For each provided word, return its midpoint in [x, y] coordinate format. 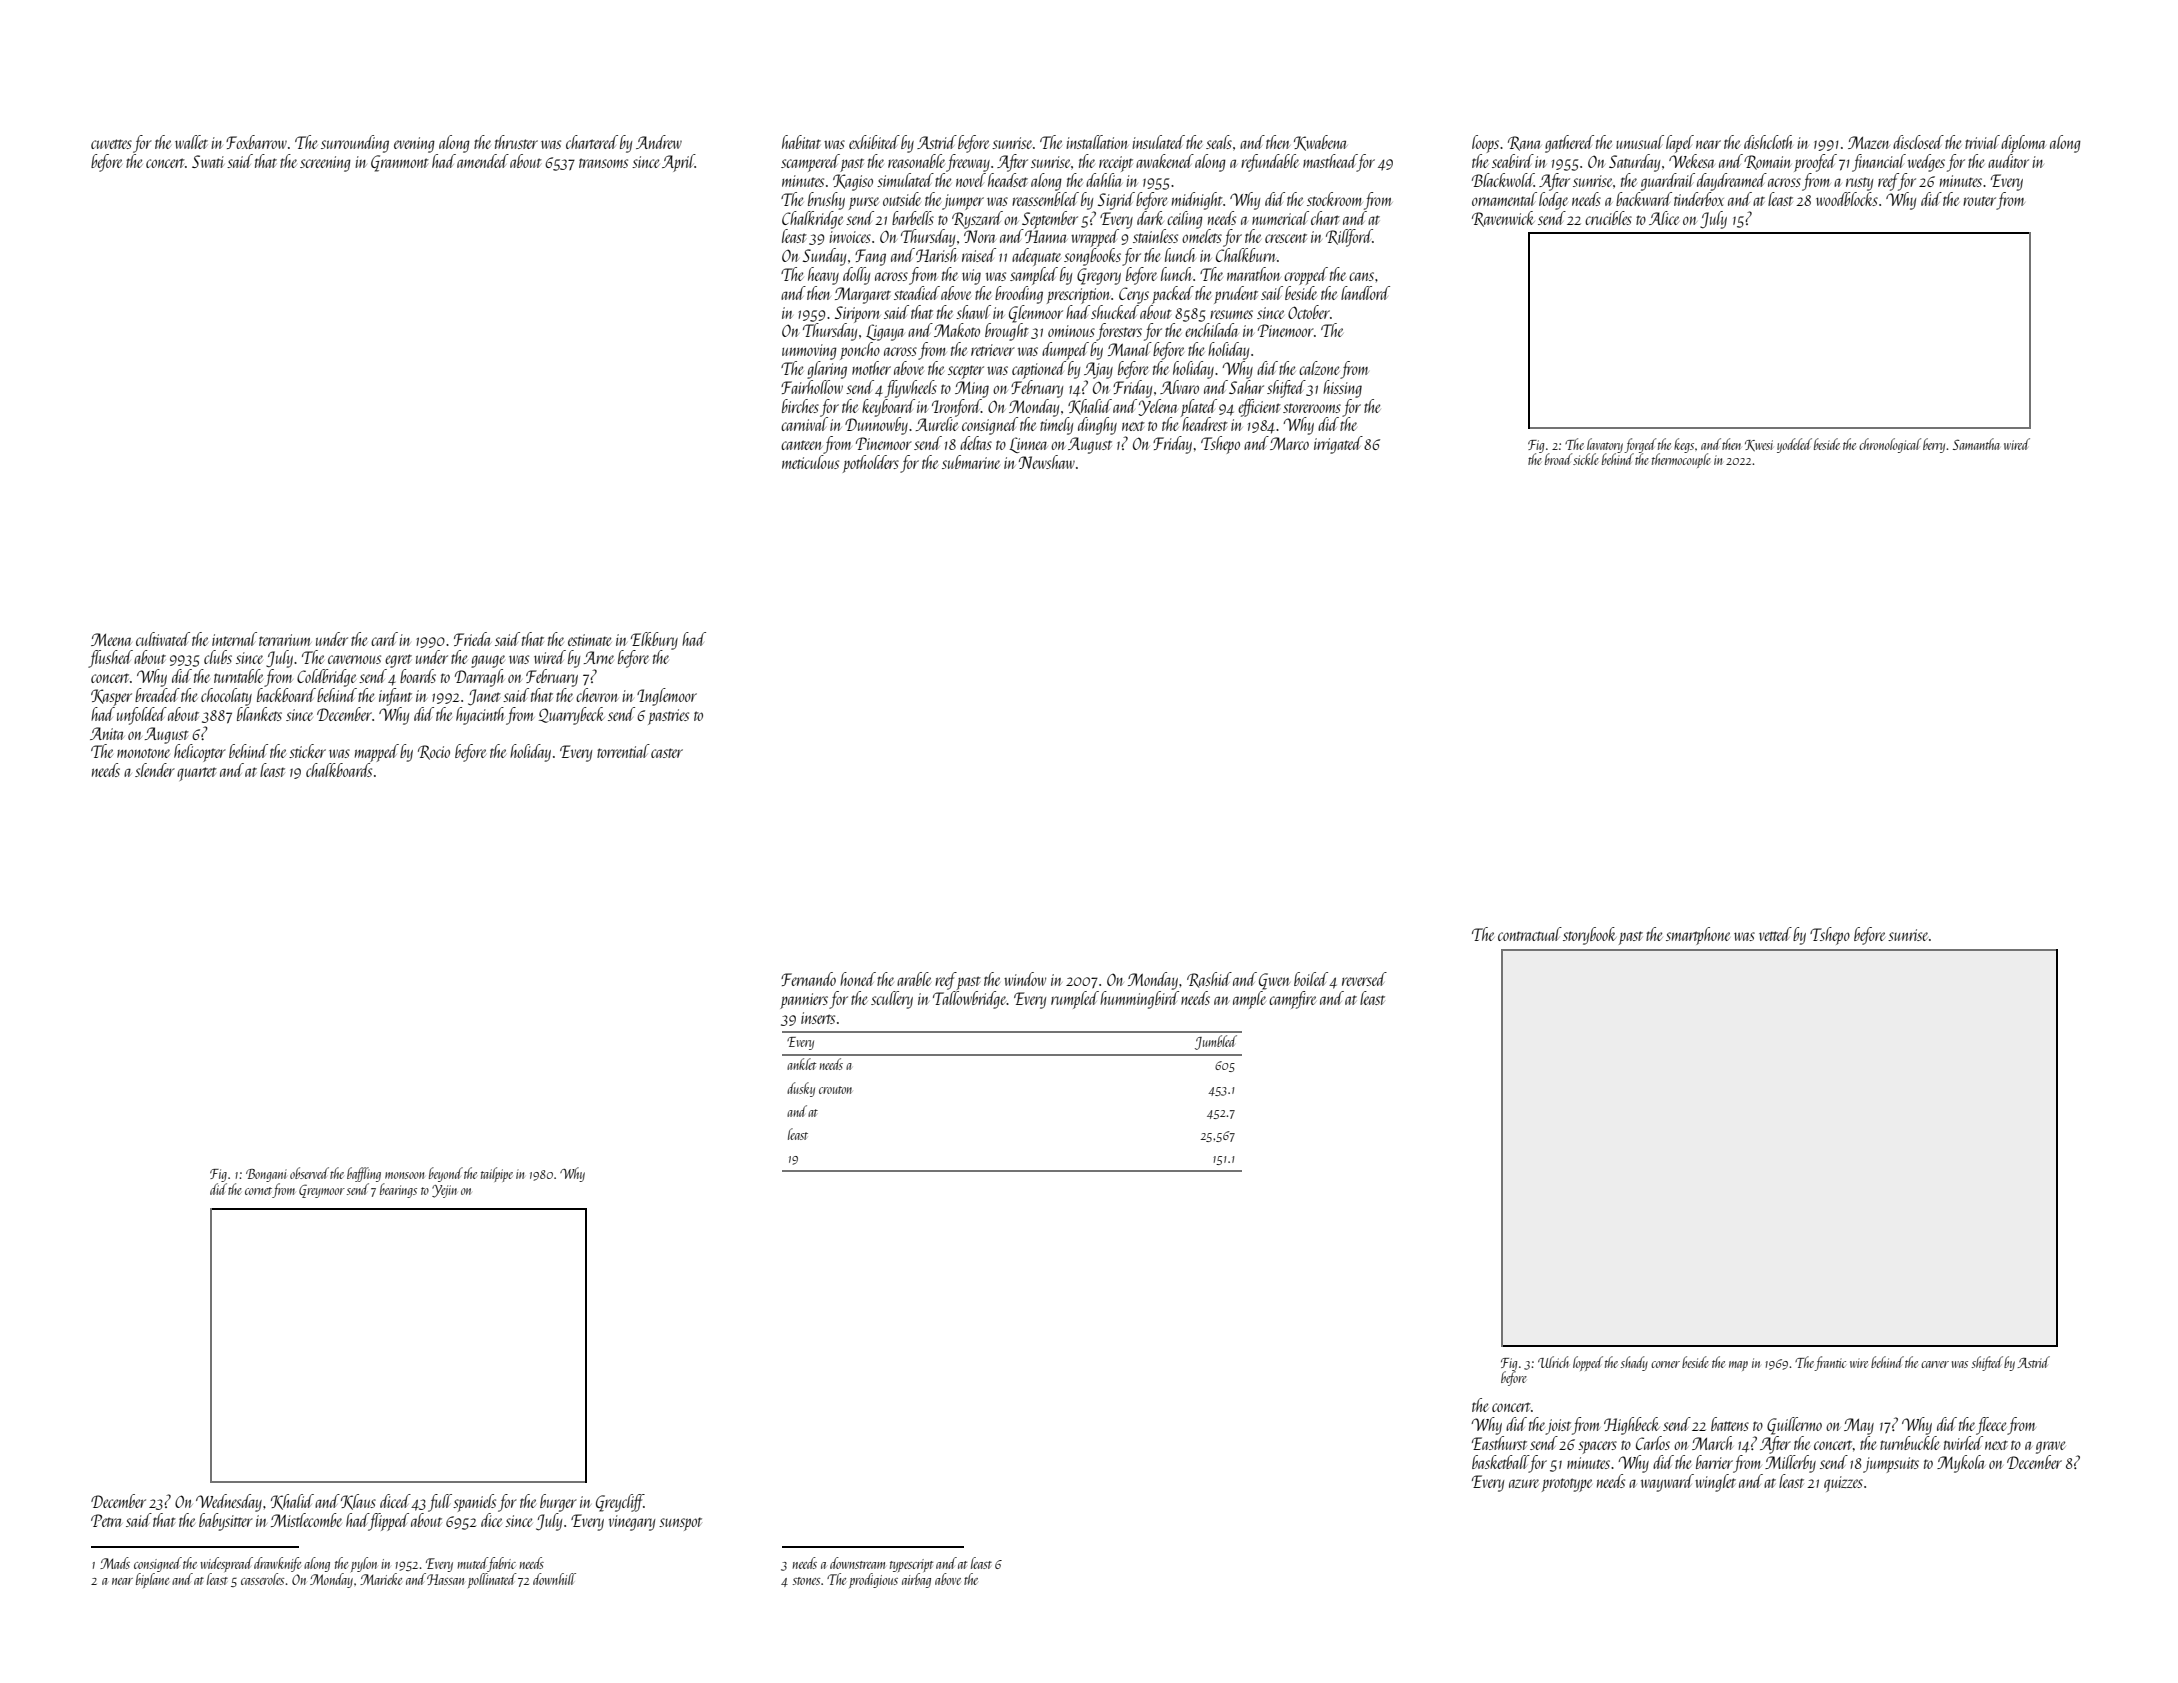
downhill [554, 1579]
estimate [590, 640]
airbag [916, 1580]
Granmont [400, 163]
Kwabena [1320, 143]
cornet [258, 1191]
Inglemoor [667, 697]
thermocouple [1681, 460]
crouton [835, 1090]
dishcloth [1768, 142]
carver [1935, 1364]
